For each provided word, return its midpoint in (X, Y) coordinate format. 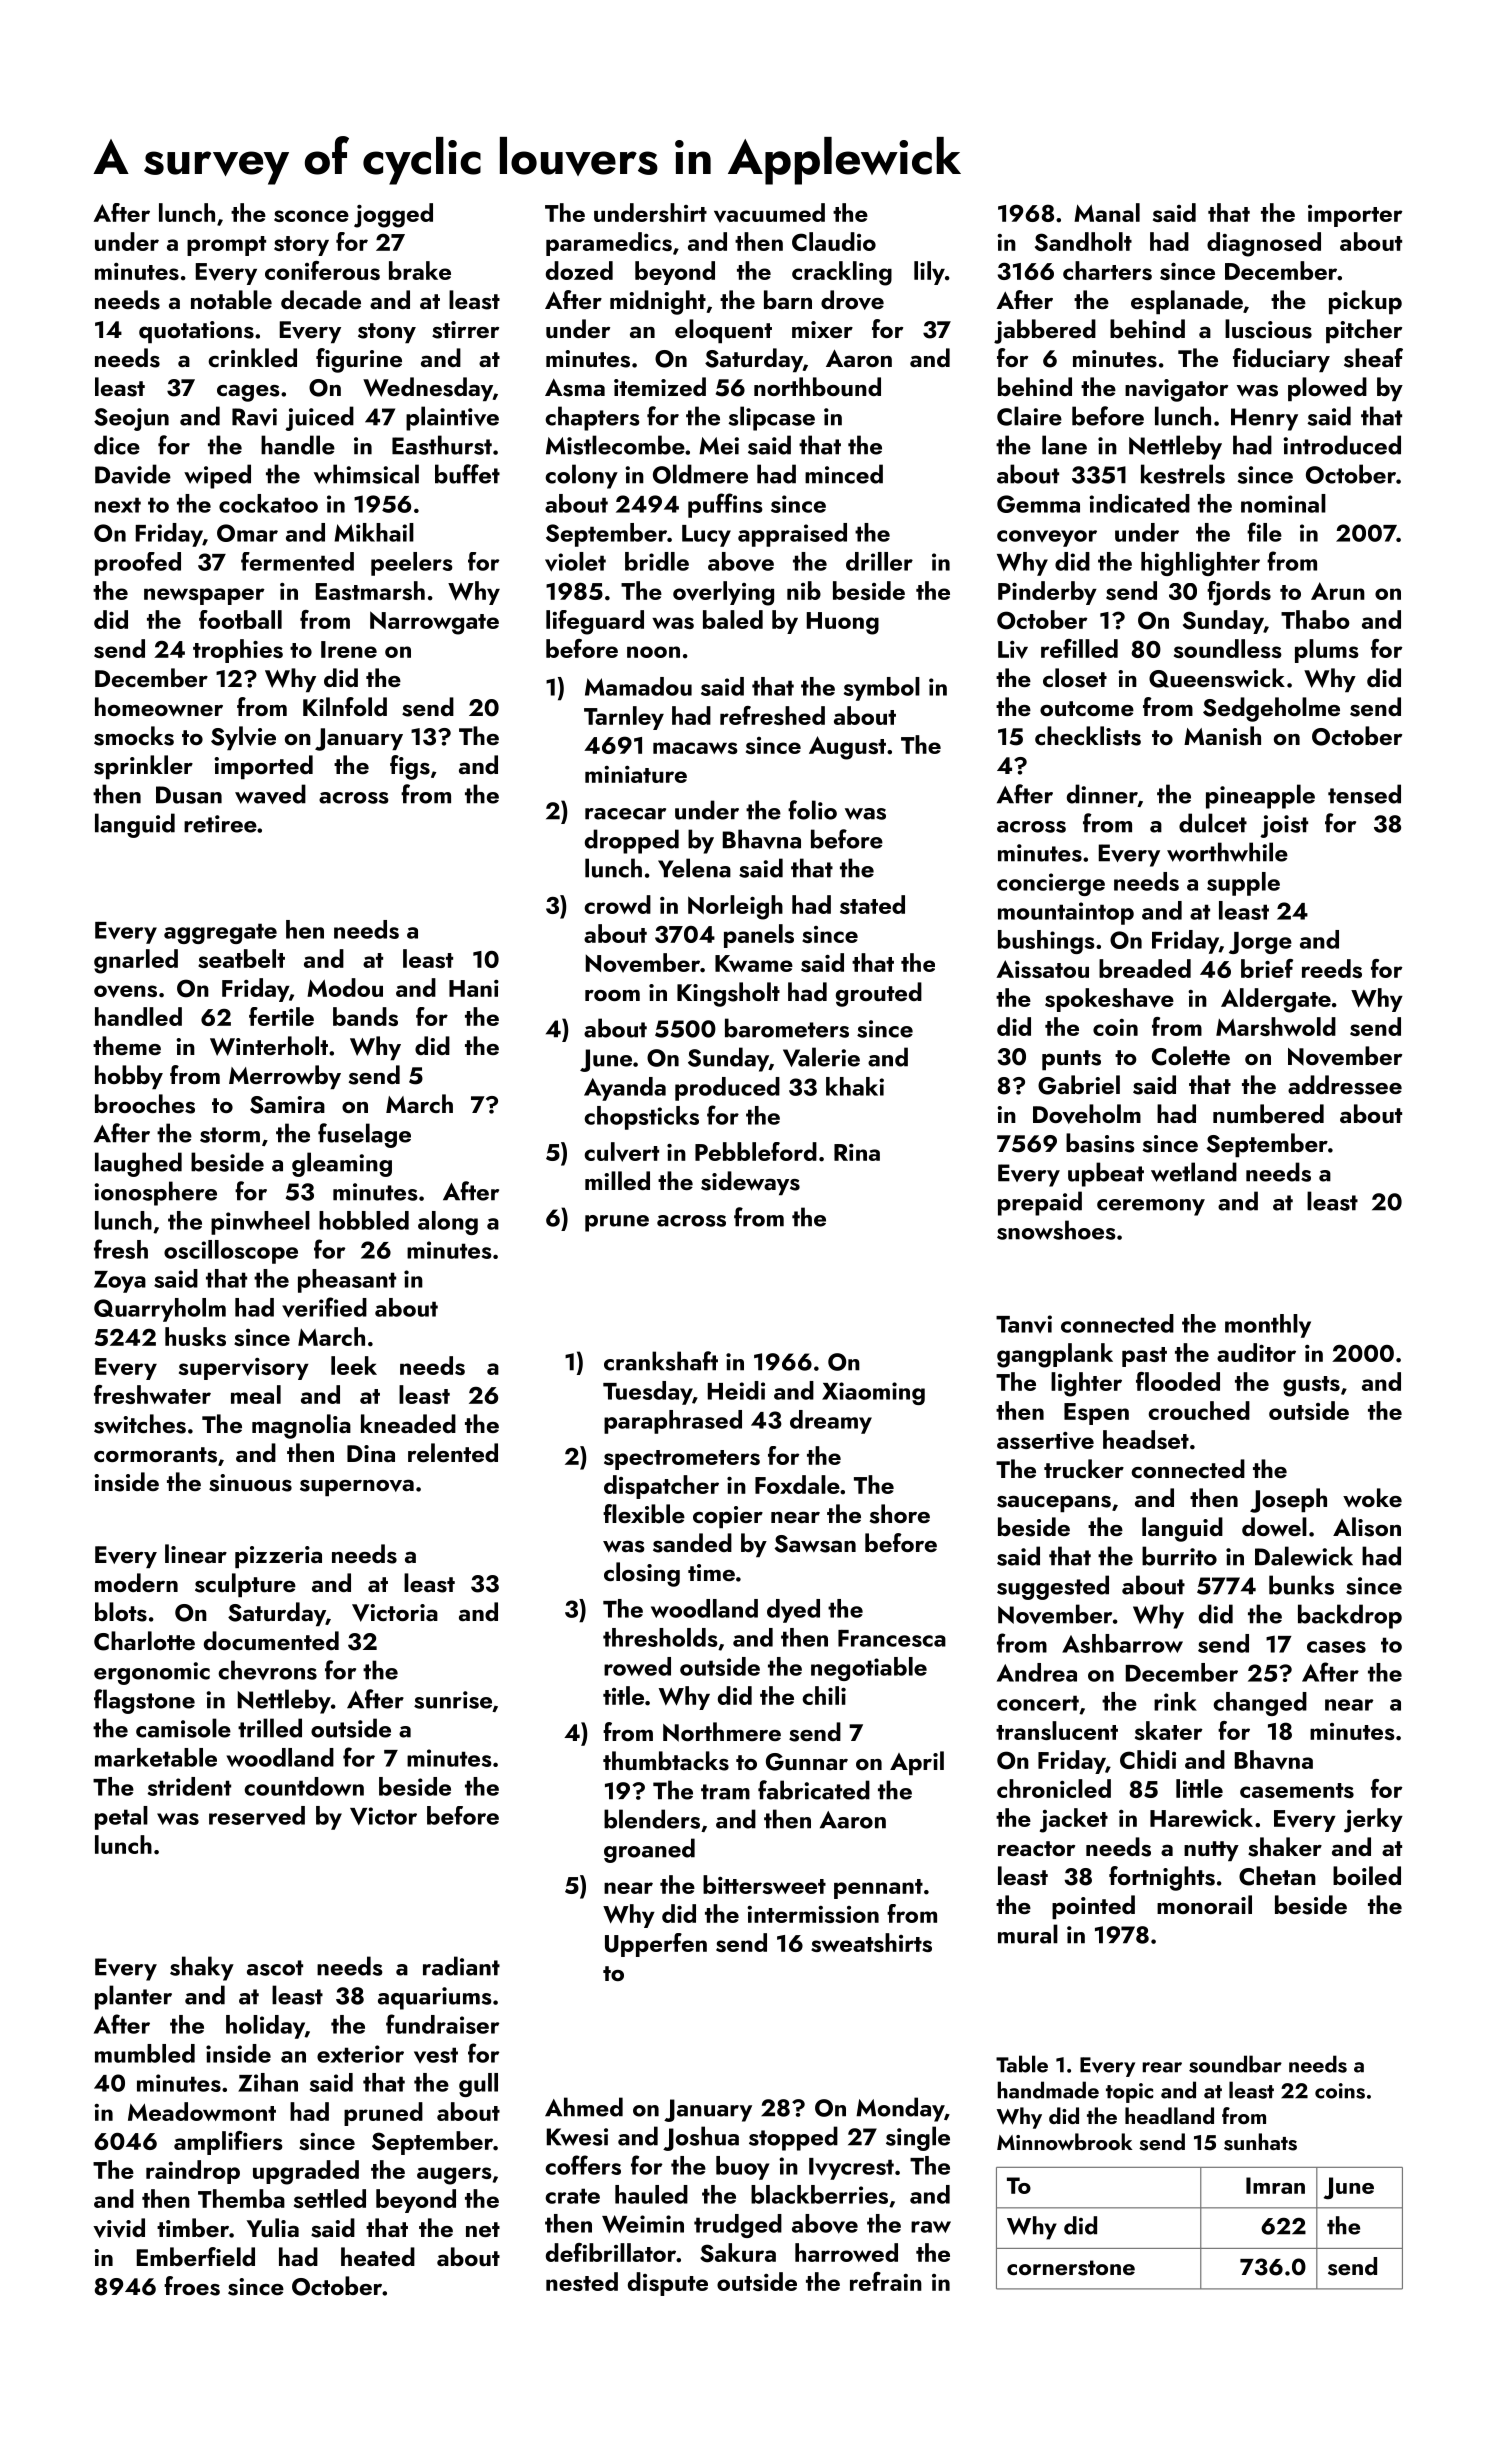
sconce (311, 216)
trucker (1084, 1469)
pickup (1365, 302)
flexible (644, 1513)
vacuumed (769, 213)
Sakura (738, 2253)
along (448, 1223)
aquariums (435, 1998)
